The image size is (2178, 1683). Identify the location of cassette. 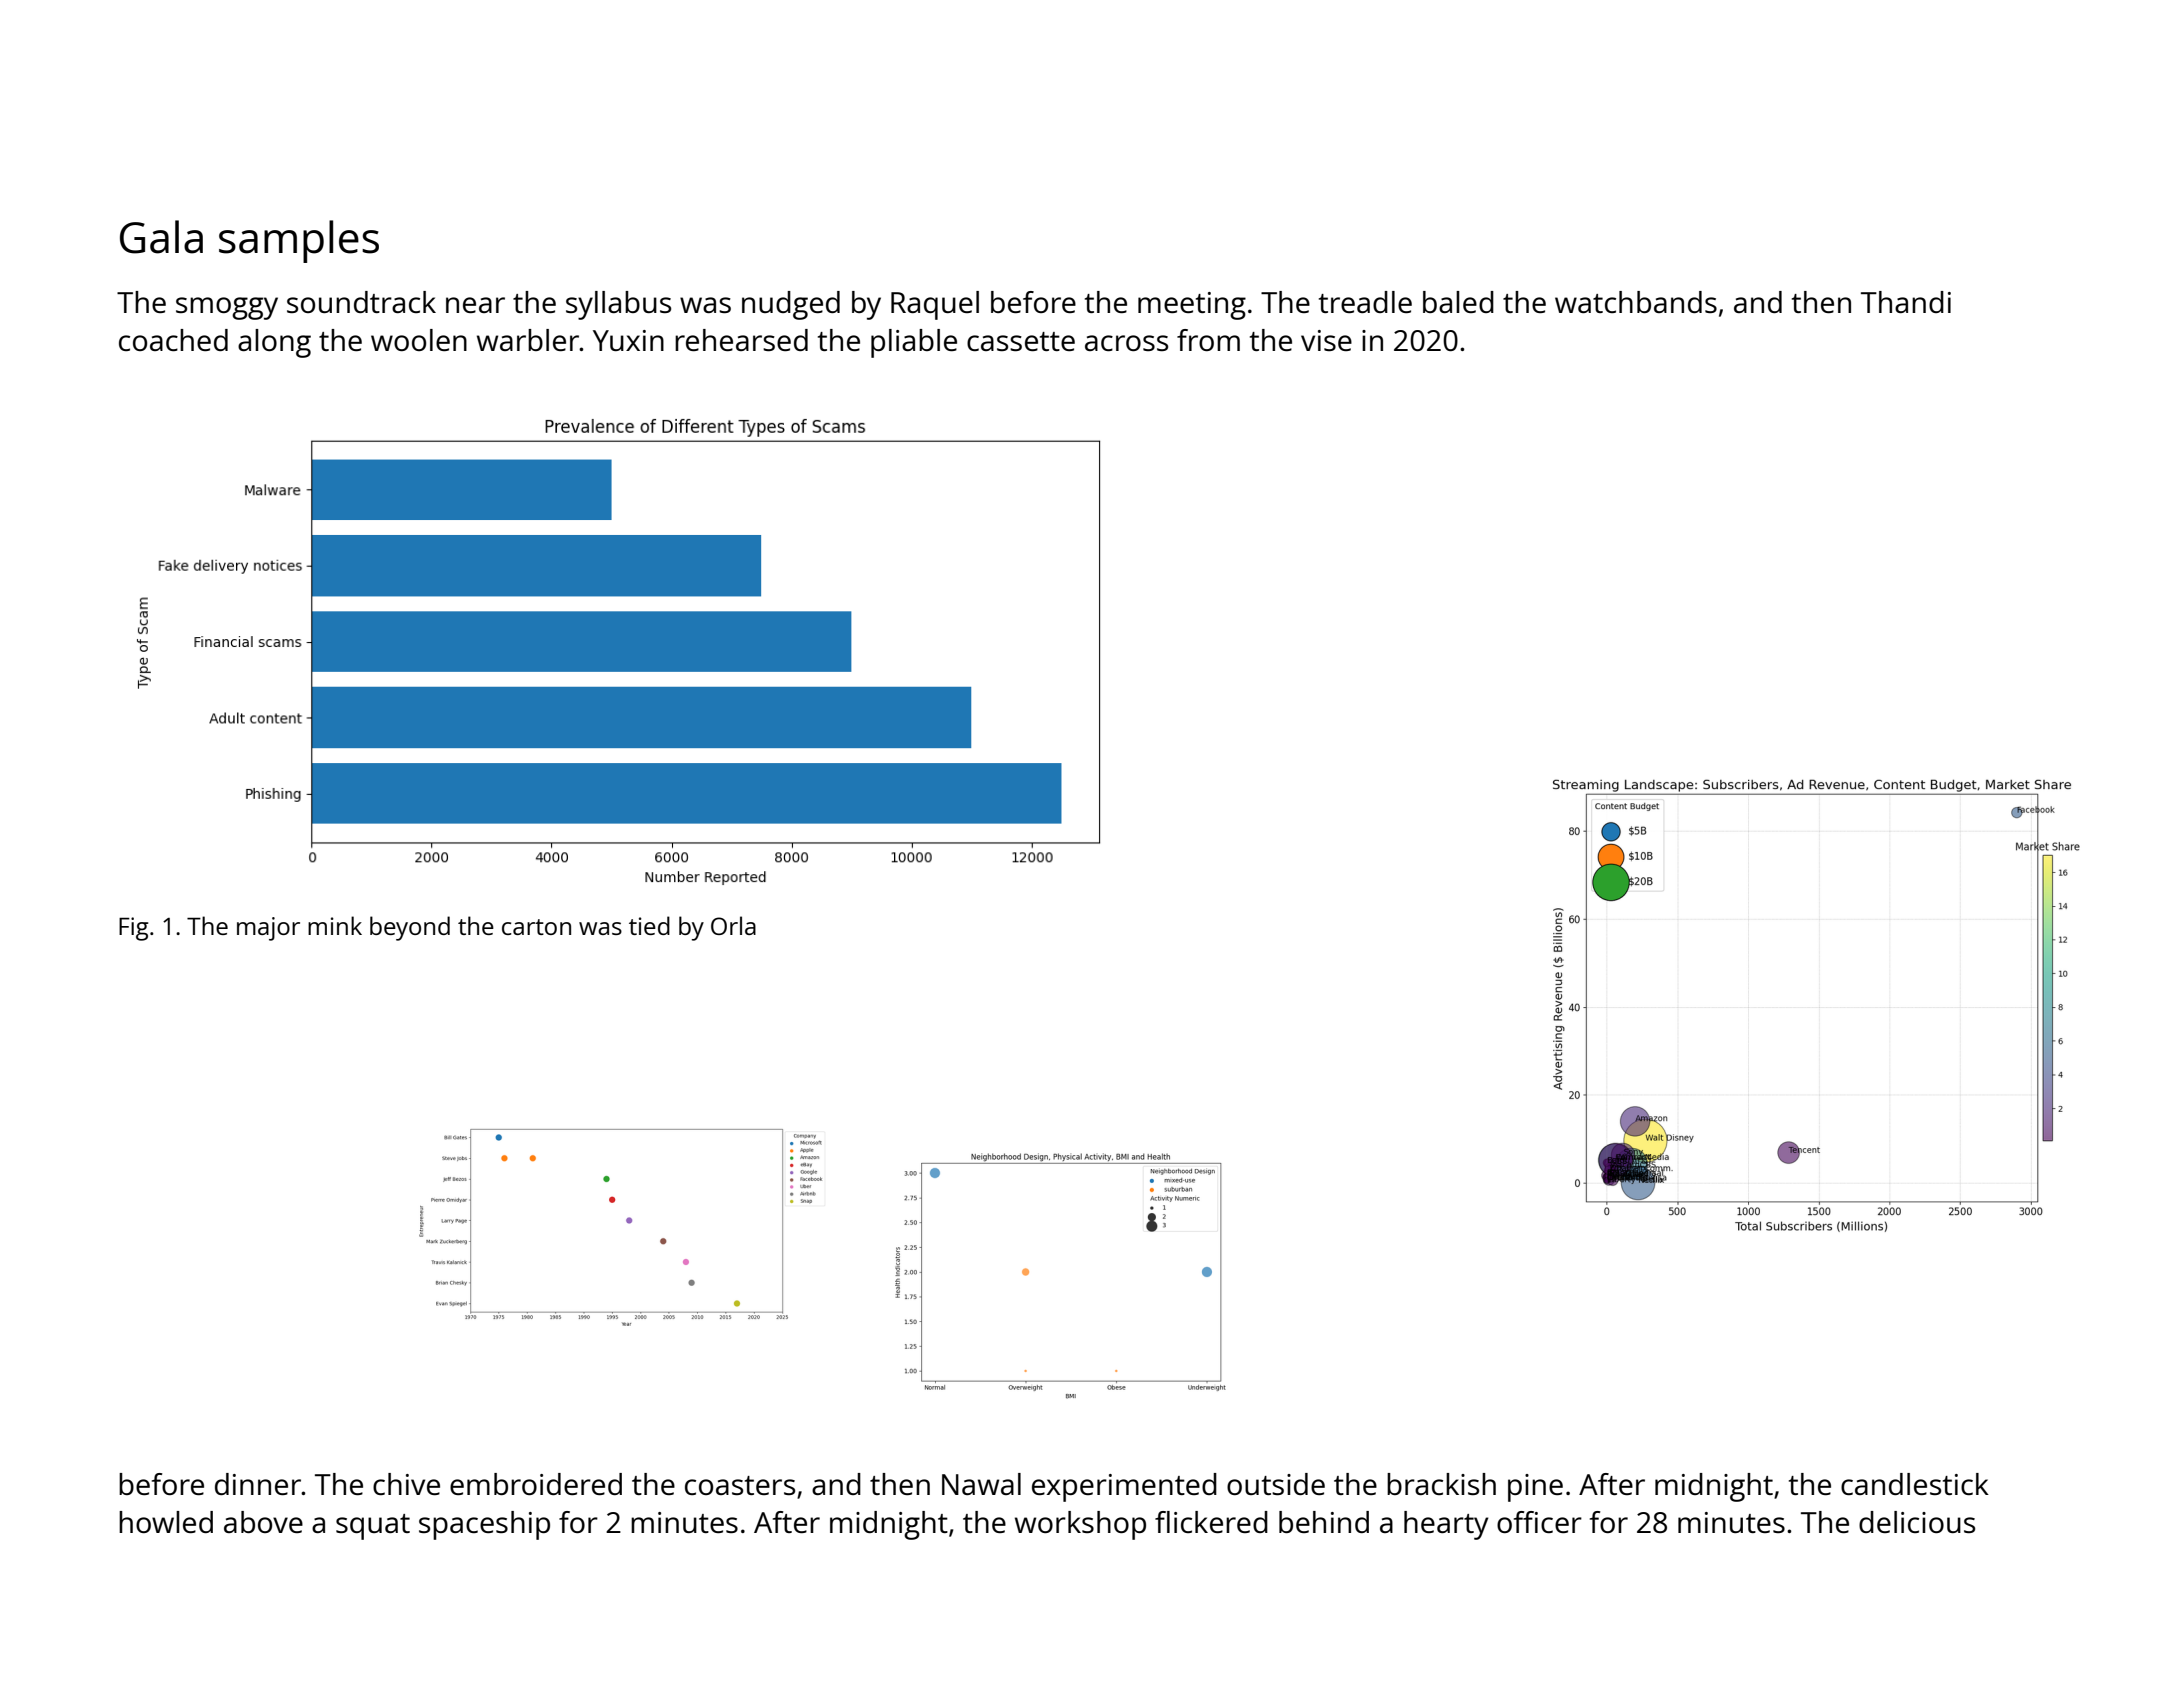
(1021, 341).
